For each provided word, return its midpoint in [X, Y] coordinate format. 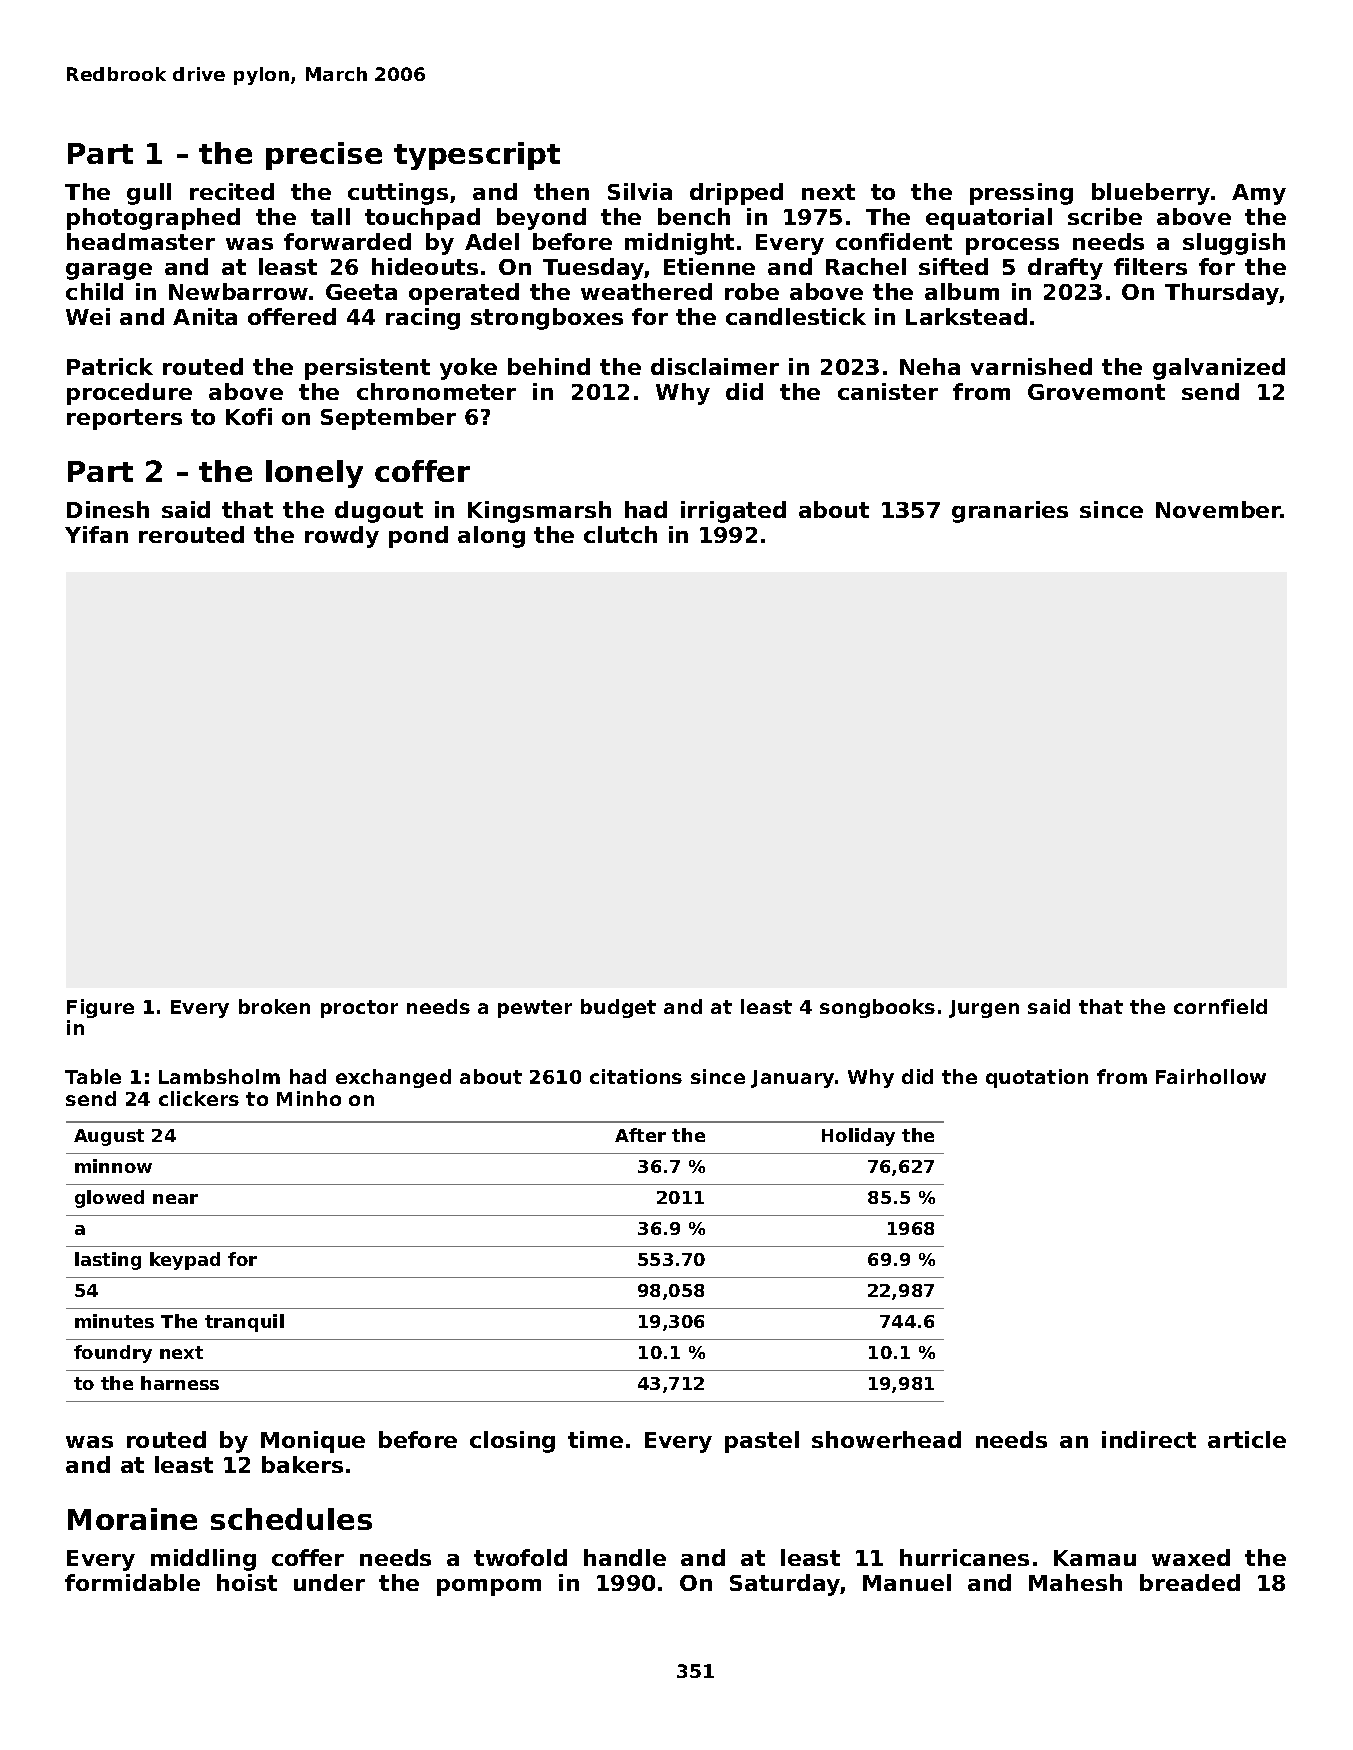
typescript [477, 156]
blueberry [1151, 194]
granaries [1010, 512]
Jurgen [984, 1009]
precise [324, 156]
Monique [313, 1442]
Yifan [96, 534]
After [640, 1135]
